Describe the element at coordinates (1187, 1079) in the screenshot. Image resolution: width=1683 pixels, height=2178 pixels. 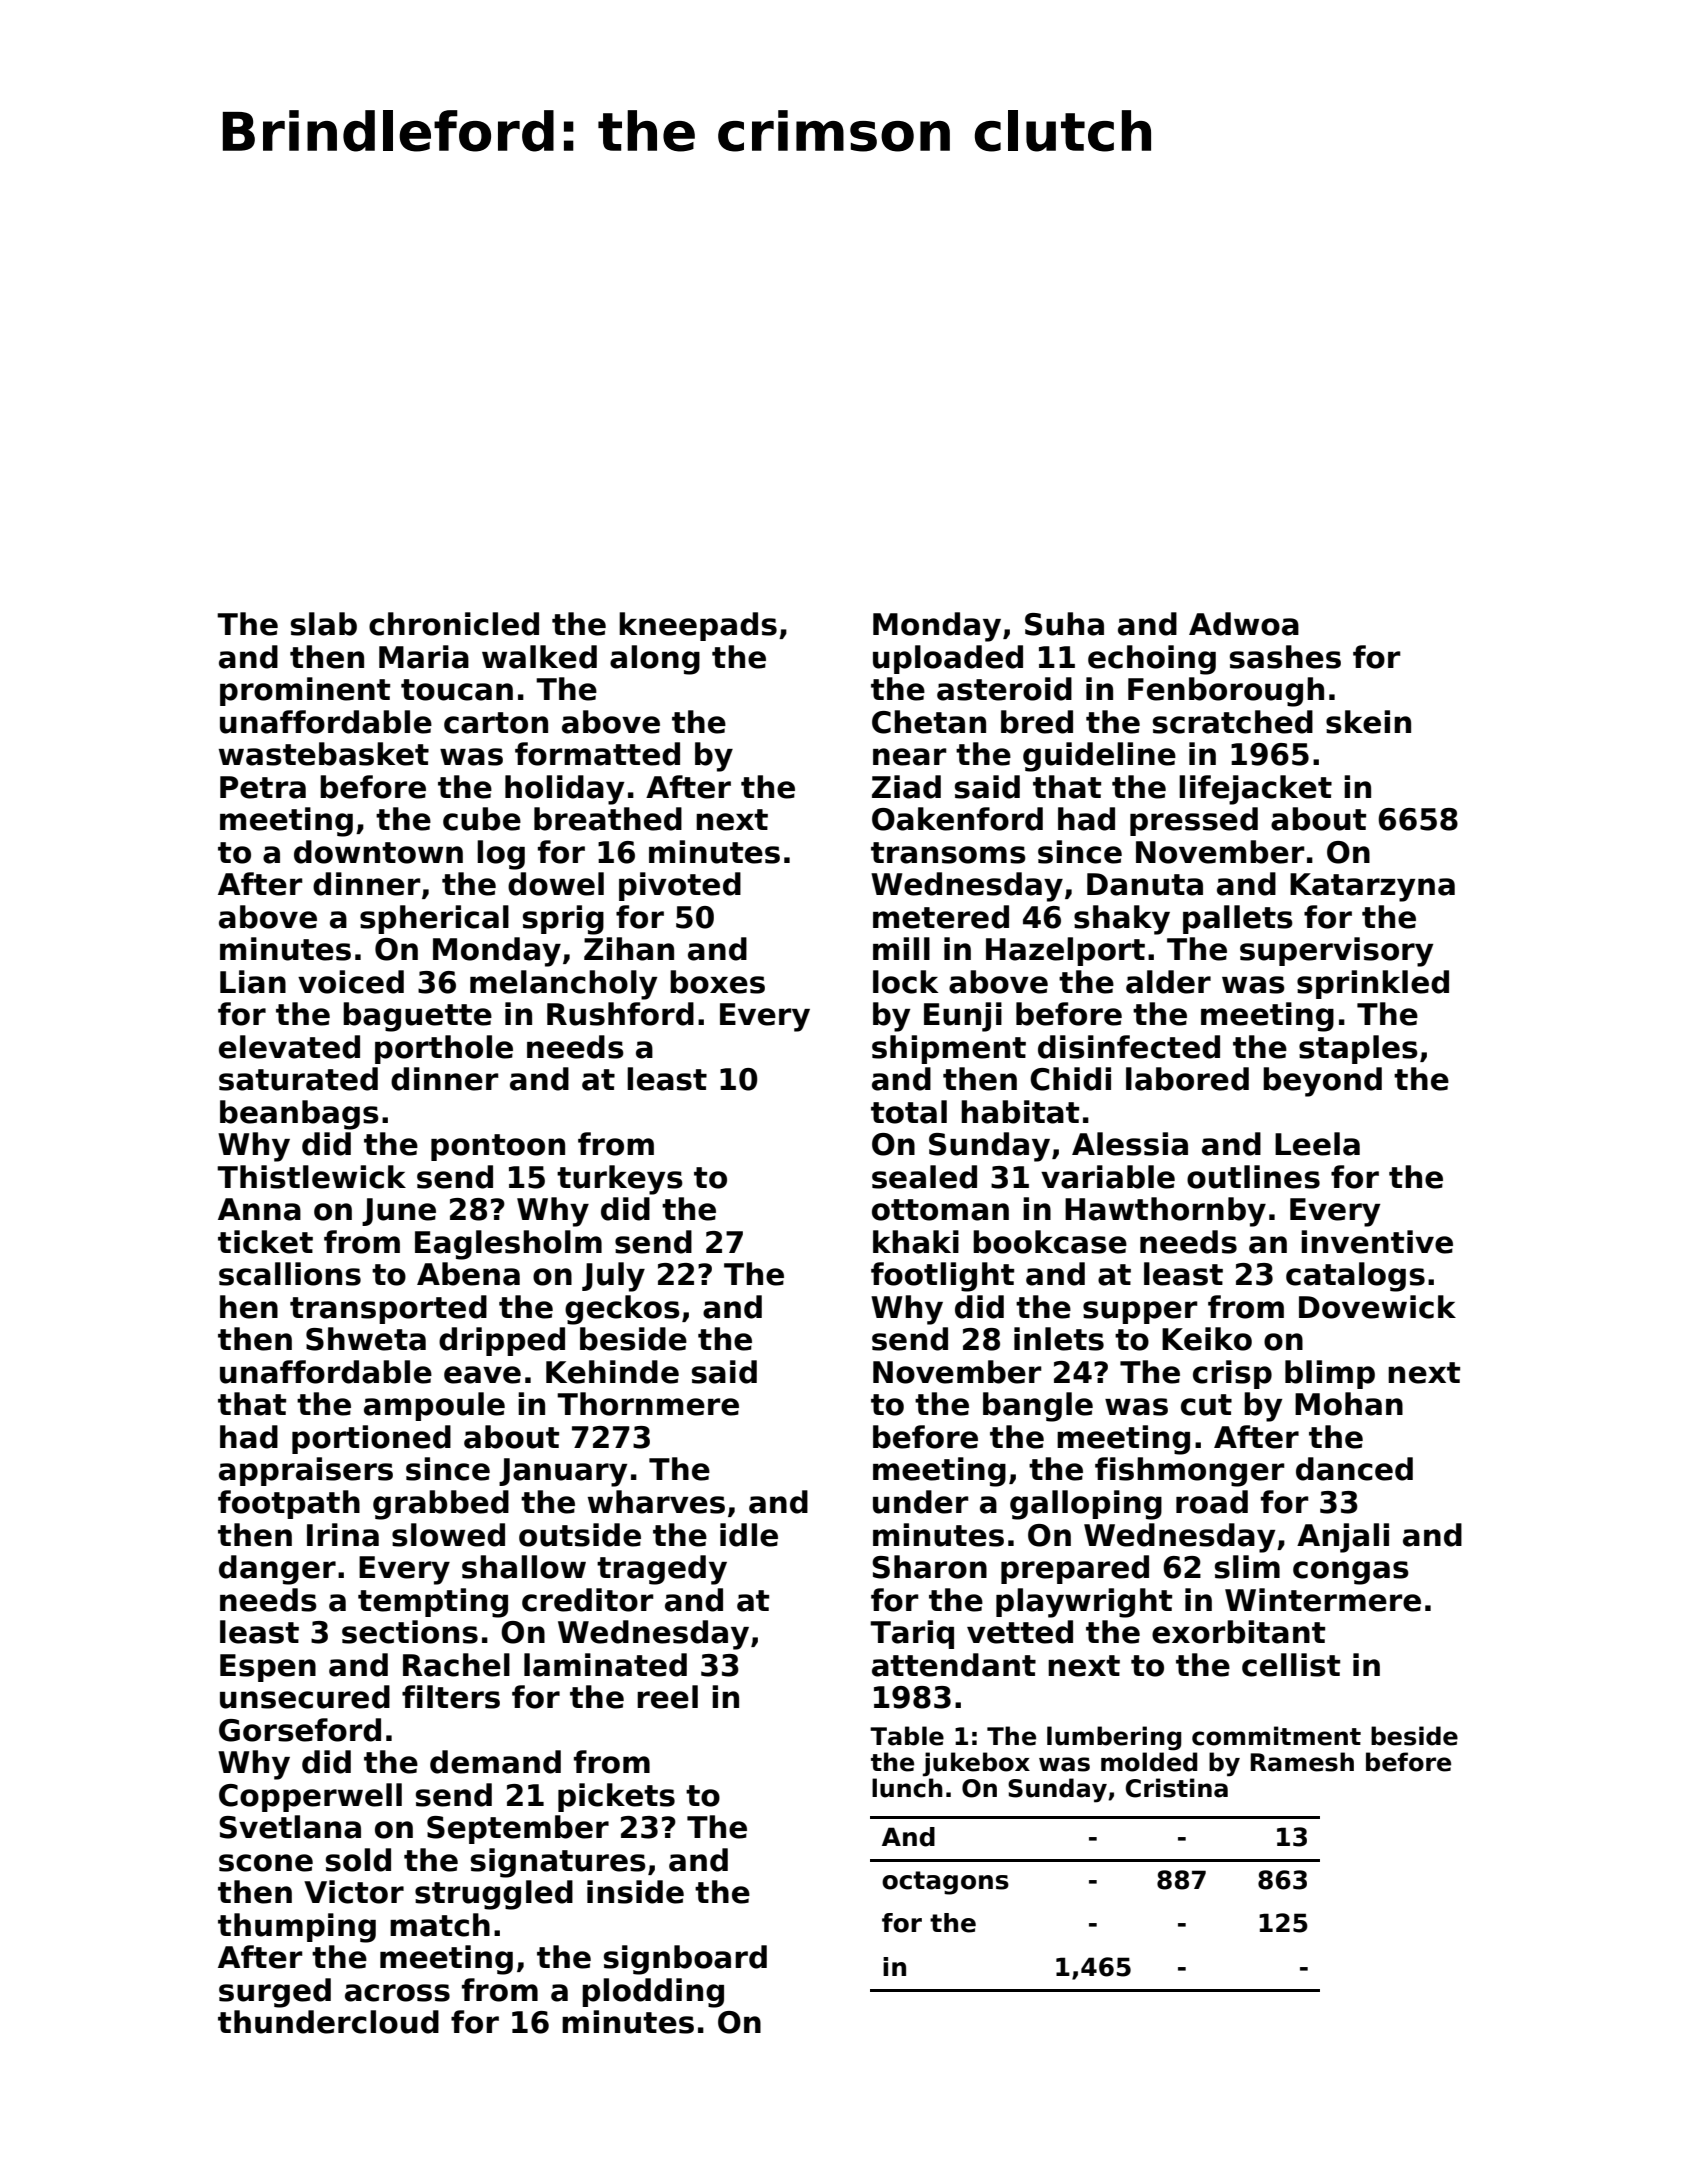
I see `labored` at that location.
